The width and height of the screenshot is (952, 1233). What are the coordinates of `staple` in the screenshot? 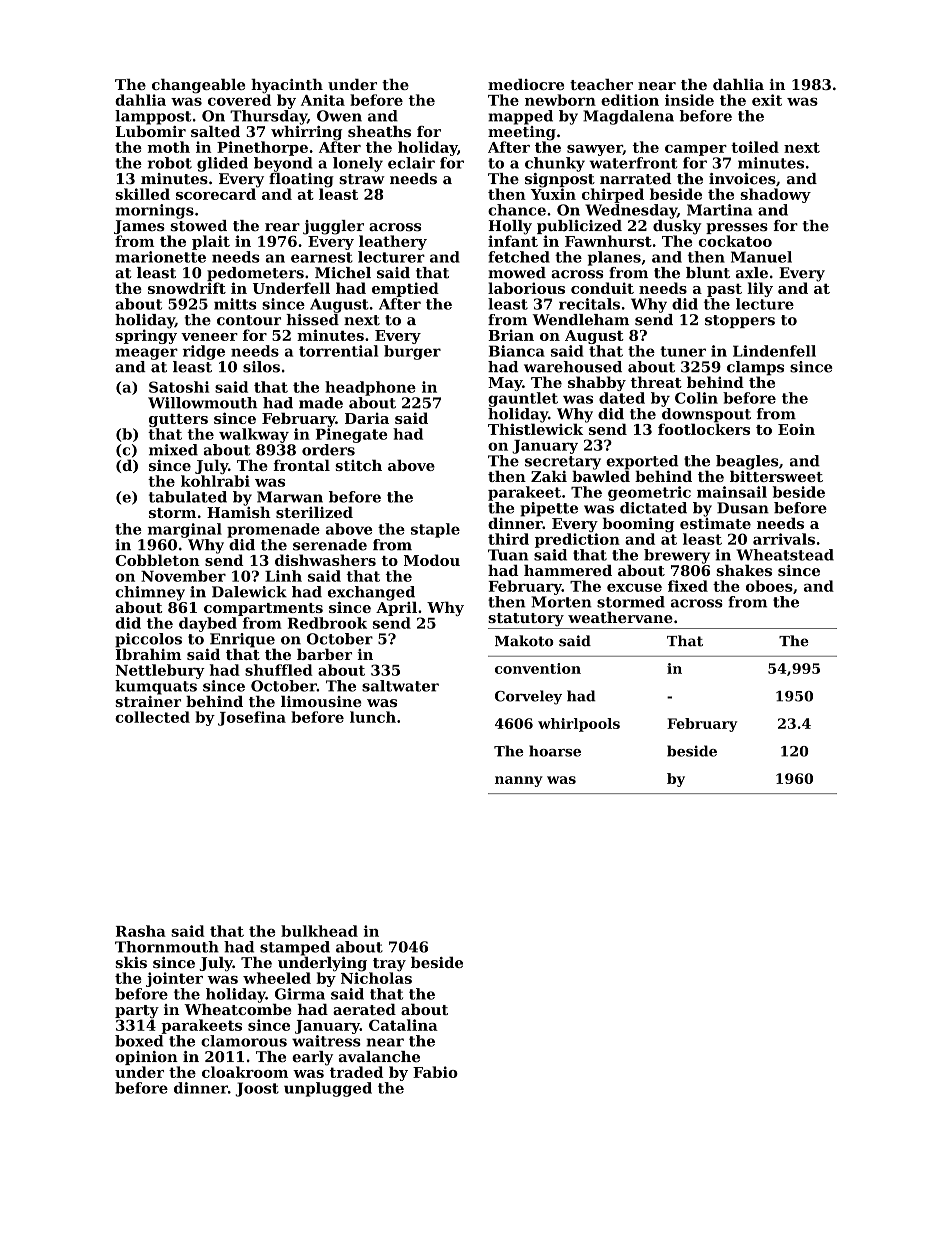 It's located at (435, 530).
